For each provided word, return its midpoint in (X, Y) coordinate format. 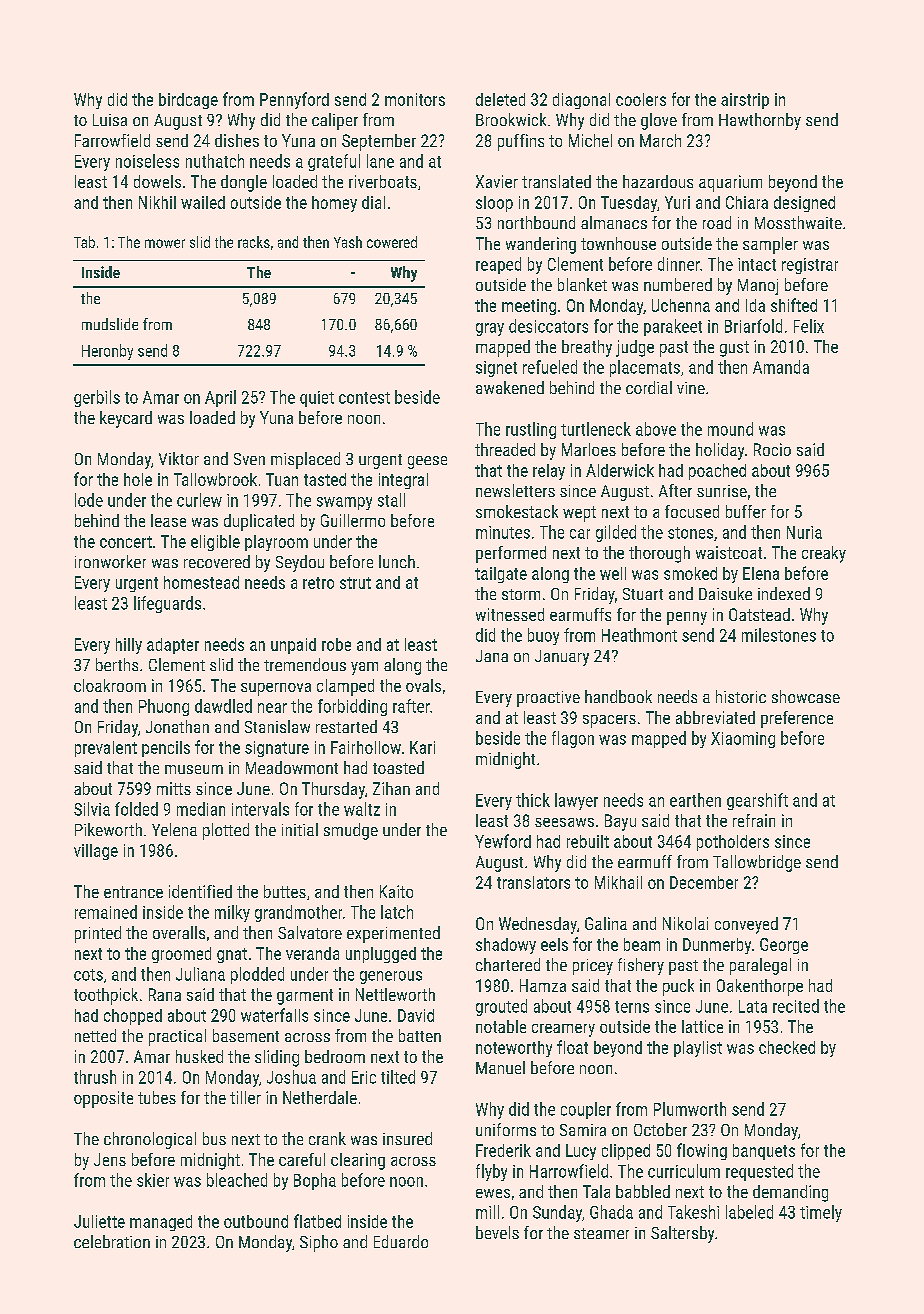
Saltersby (682, 1234)
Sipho (319, 1243)
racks (254, 242)
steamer (601, 1233)
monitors (415, 99)
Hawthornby (760, 121)
